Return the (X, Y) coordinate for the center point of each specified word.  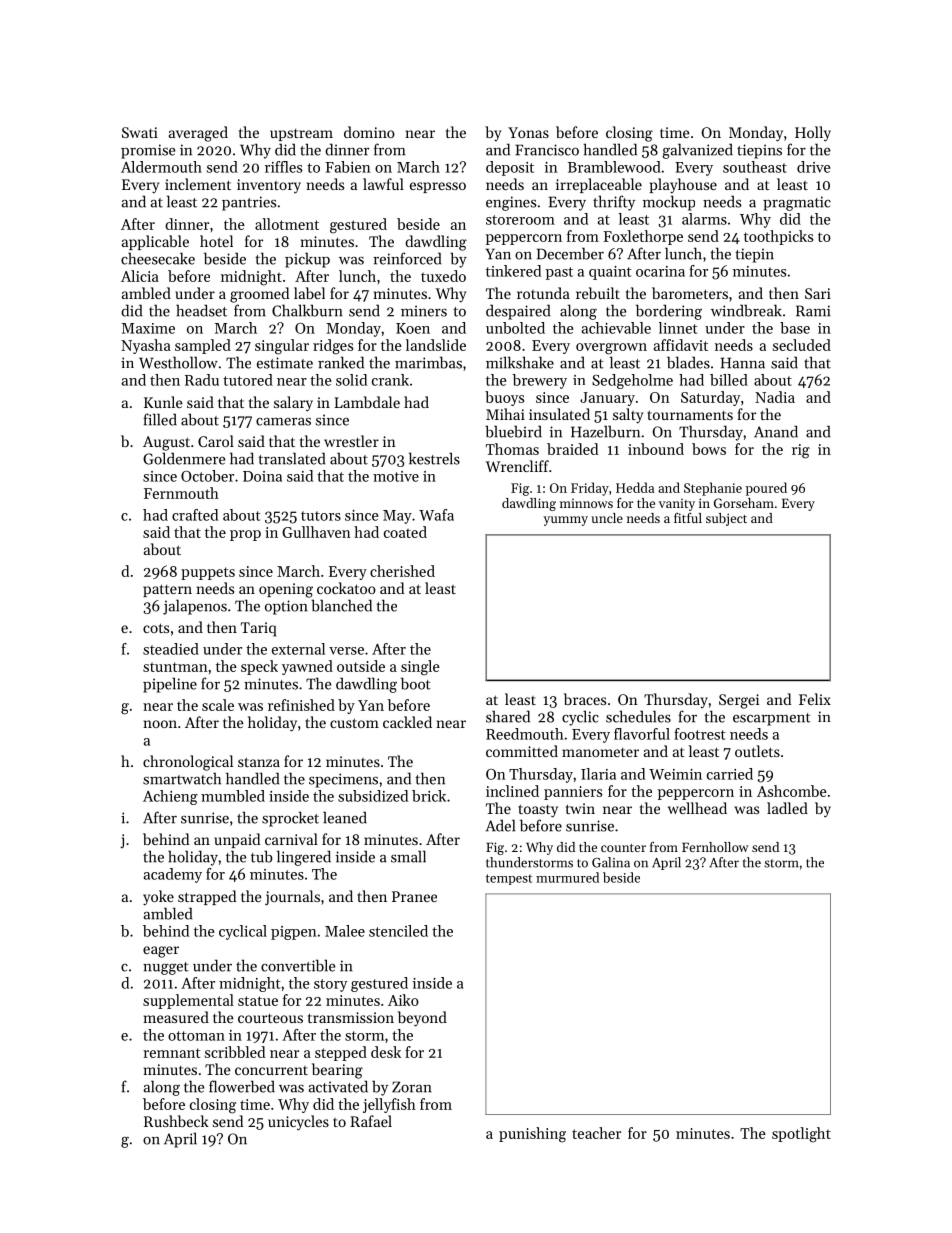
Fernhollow (715, 847)
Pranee (414, 896)
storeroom (520, 220)
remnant (172, 1053)
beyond (422, 1019)
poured (766, 489)
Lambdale (367, 402)
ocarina (660, 271)
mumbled (233, 796)
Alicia (140, 276)
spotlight (801, 1135)
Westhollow (178, 362)
